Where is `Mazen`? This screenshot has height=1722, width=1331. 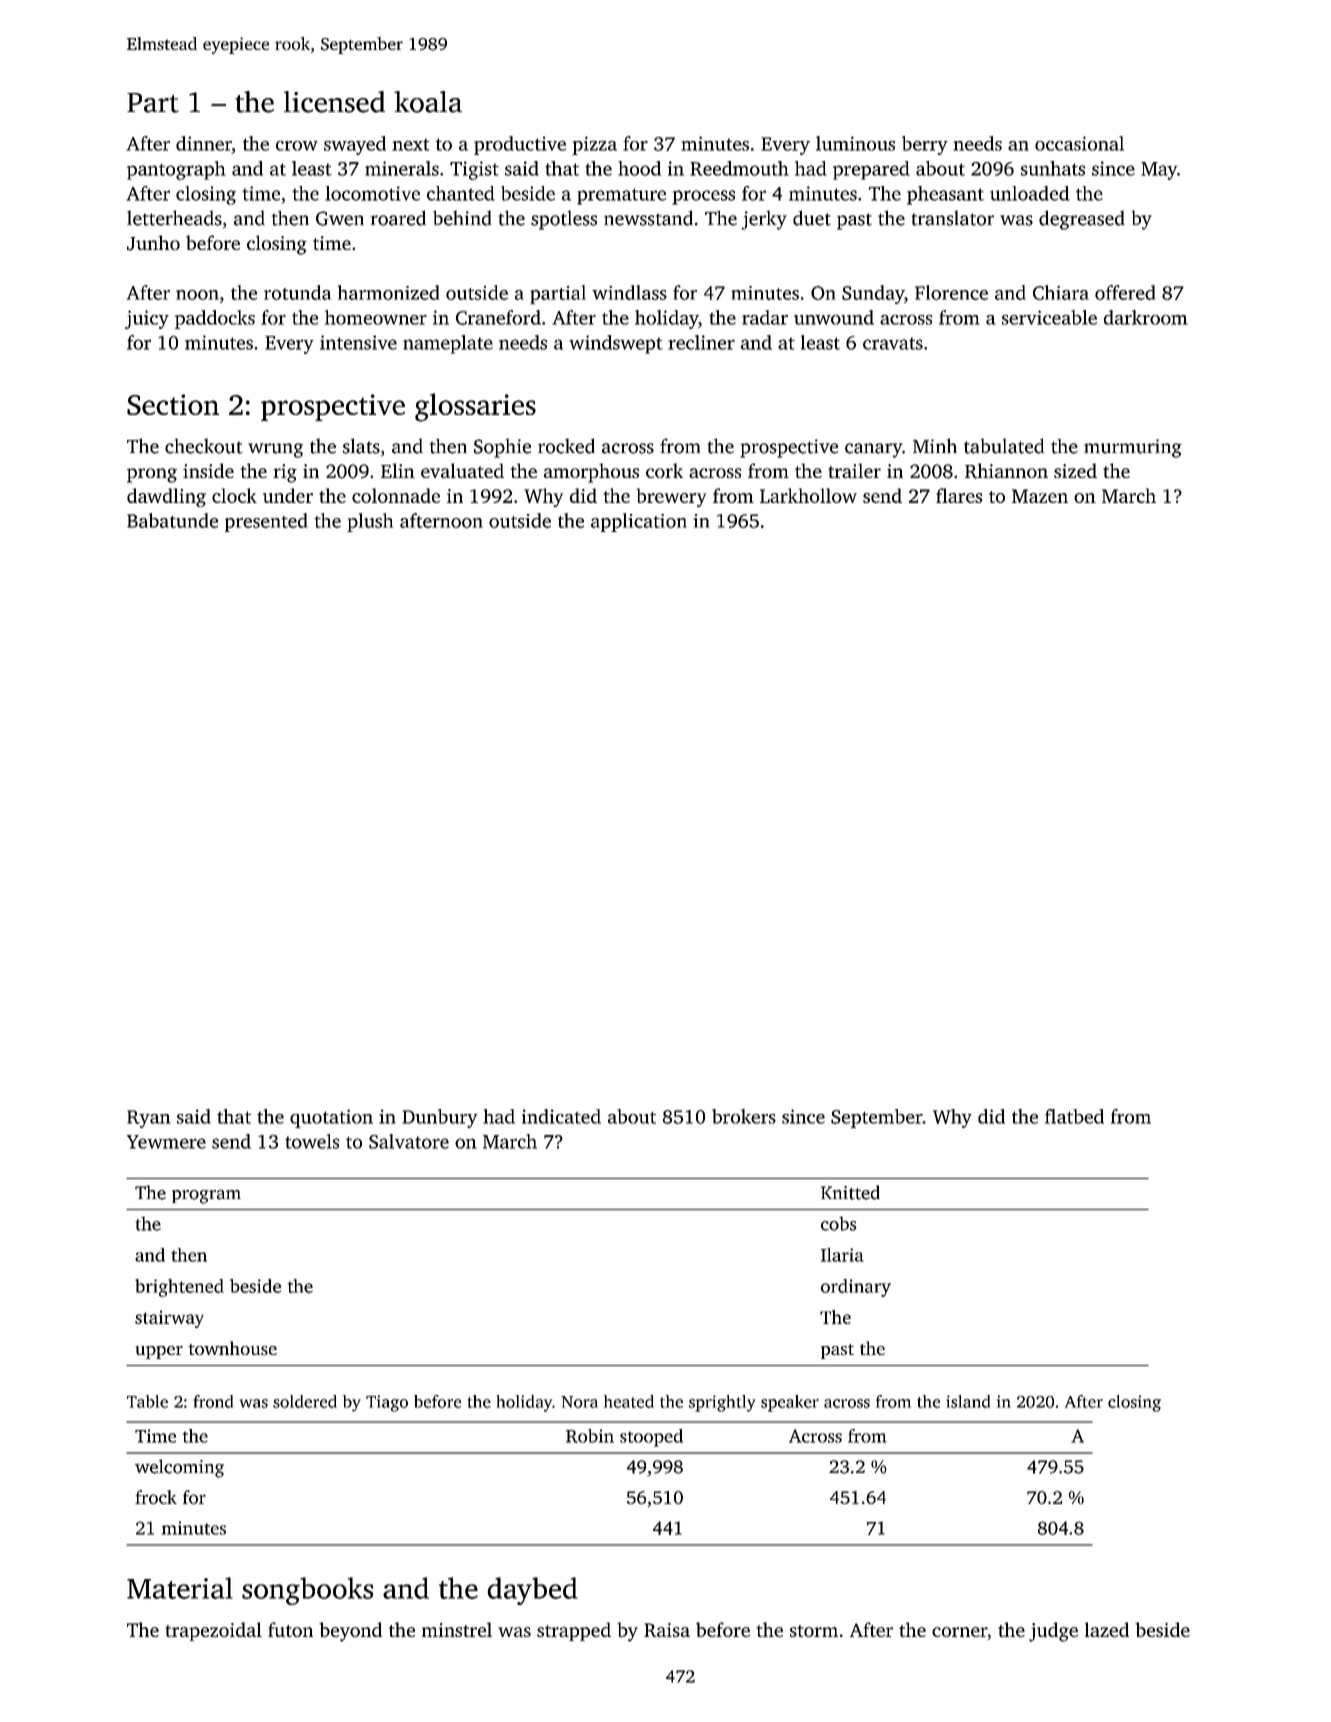
Mazen is located at coordinates (1040, 496).
